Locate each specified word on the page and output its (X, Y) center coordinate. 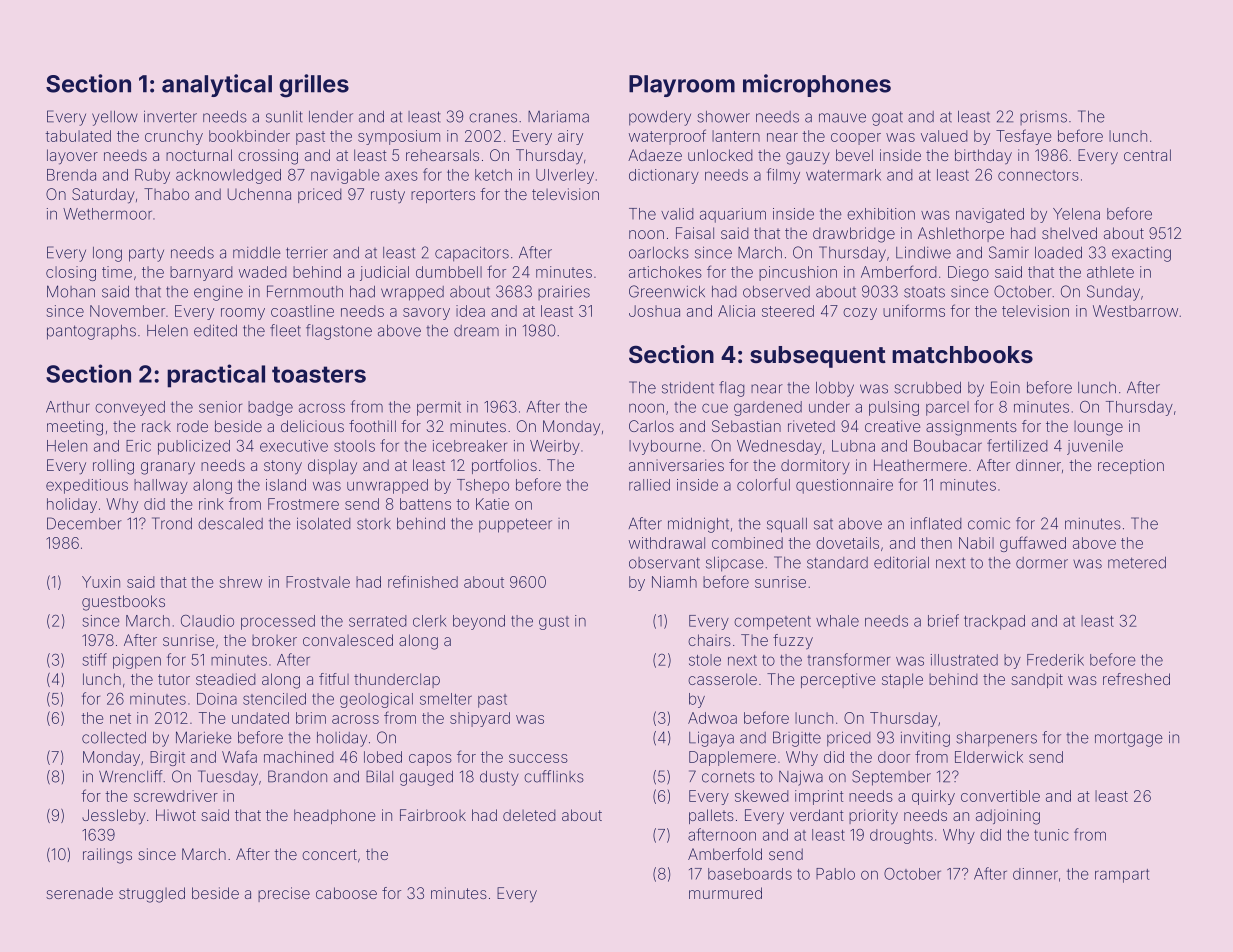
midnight (698, 525)
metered (1137, 563)
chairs (709, 640)
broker (274, 640)
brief (943, 620)
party (146, 254)
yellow (115, 118)
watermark (843, 175)
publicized (194, 447)
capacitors (472, 254)
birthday (983, 157)
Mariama (558, 116)
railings (107, 856)
